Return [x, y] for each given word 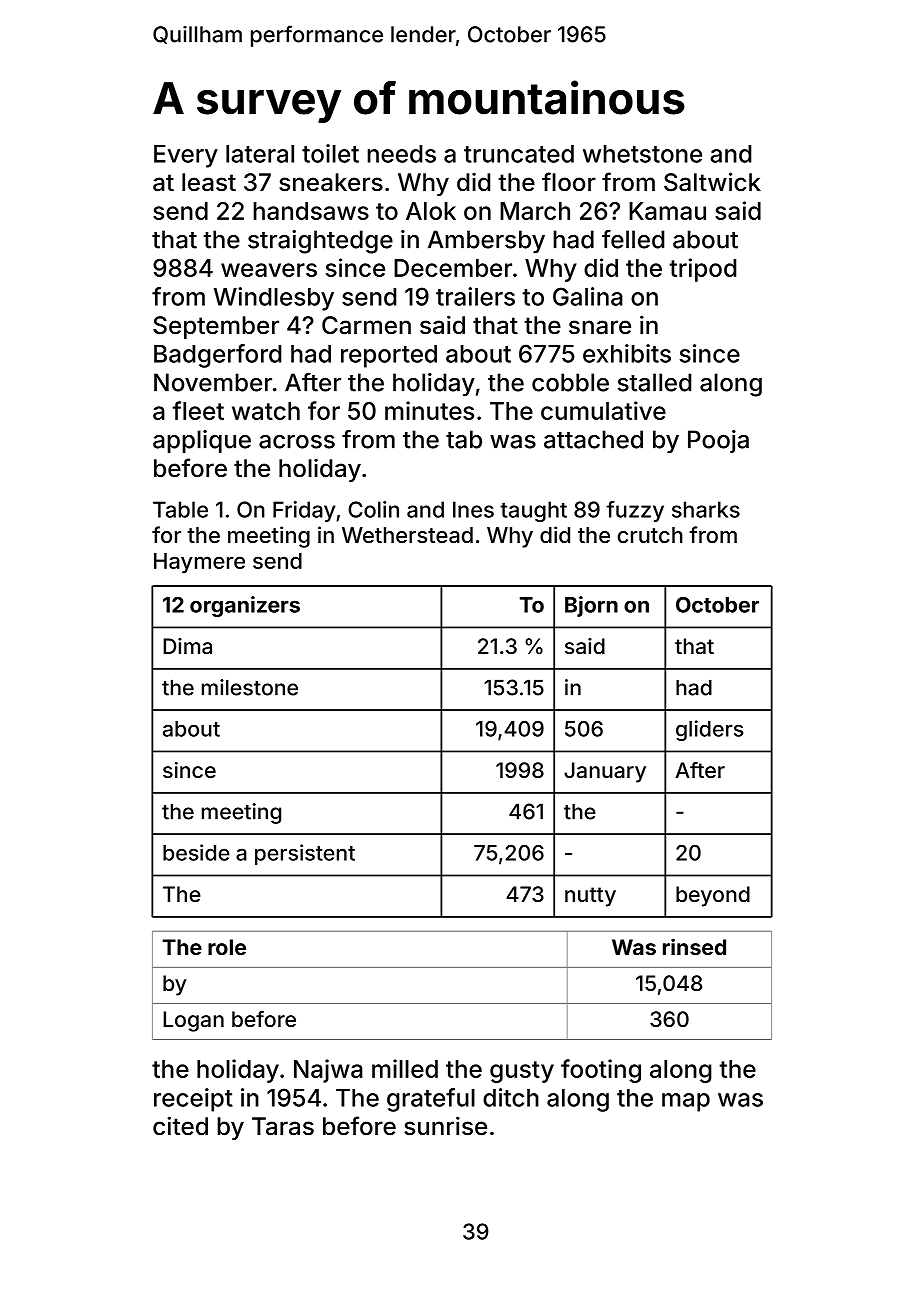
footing [601, 1071]
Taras [283, 1126]
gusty [522, 1072]
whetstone [642, 154]
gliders [709, 730]
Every [186, 156]
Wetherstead [407, 535]
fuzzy [635, 511]
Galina [588, 296]
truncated [519, 154]
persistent [305, 854]
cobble [570, 382]
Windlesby [274, 299]
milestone [250, 687]
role [227, 947]
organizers [245, 606]
